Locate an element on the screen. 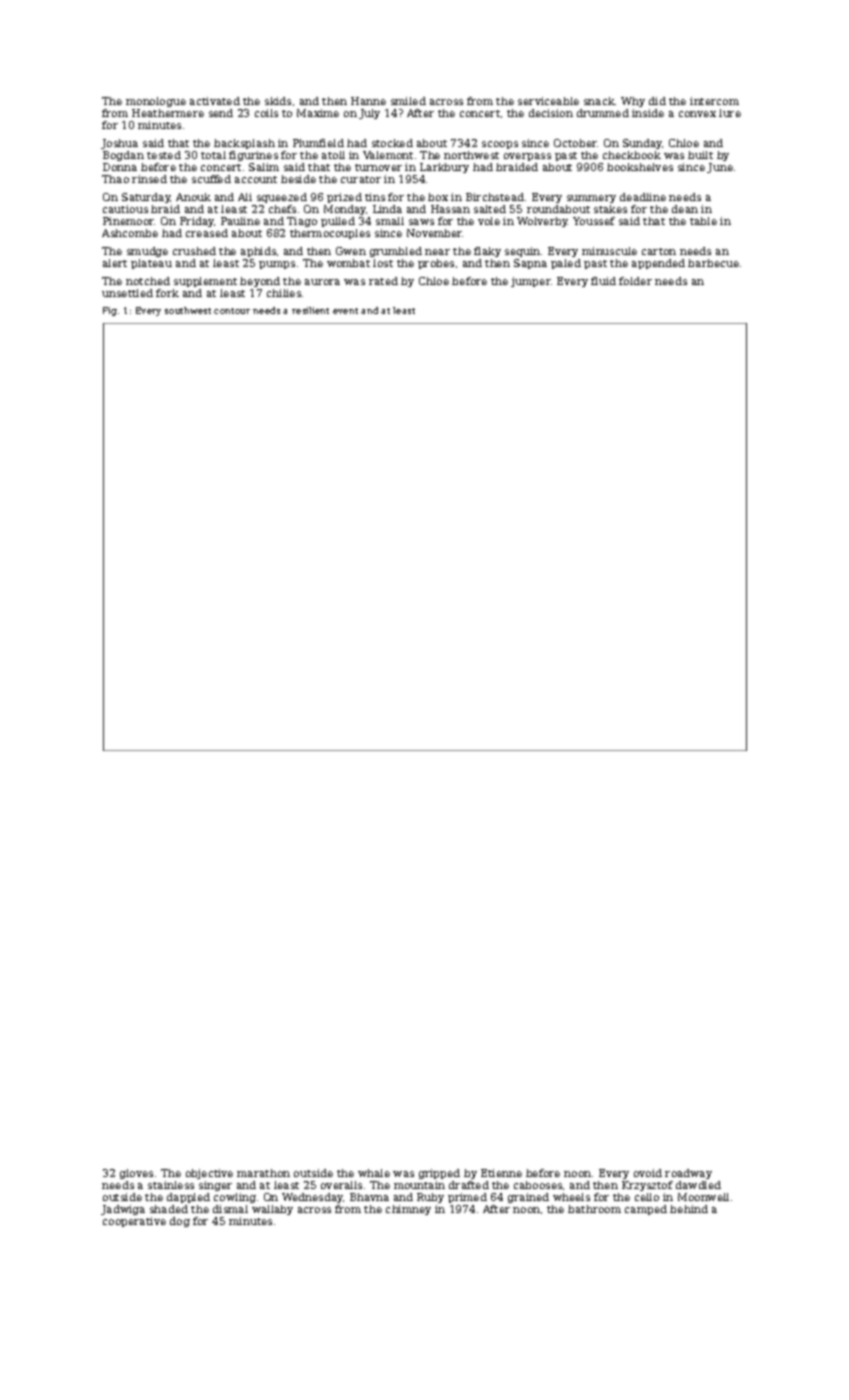 This screenshot has width=849, height=1400. southwest is located at coordinates (188, 310).
